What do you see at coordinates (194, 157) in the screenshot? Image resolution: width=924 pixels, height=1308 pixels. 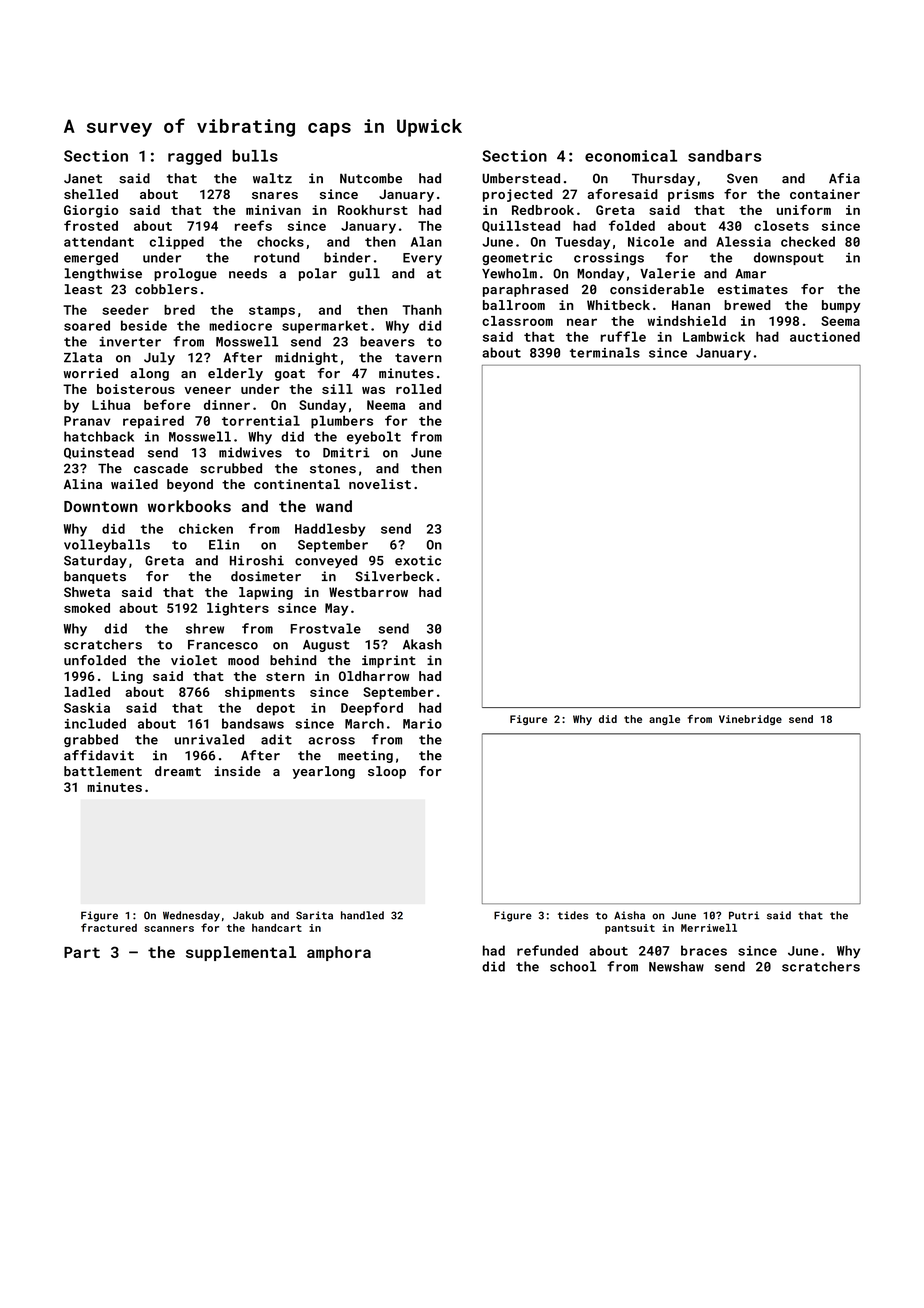 I see `ragged` at bounding box center [194, 157].
